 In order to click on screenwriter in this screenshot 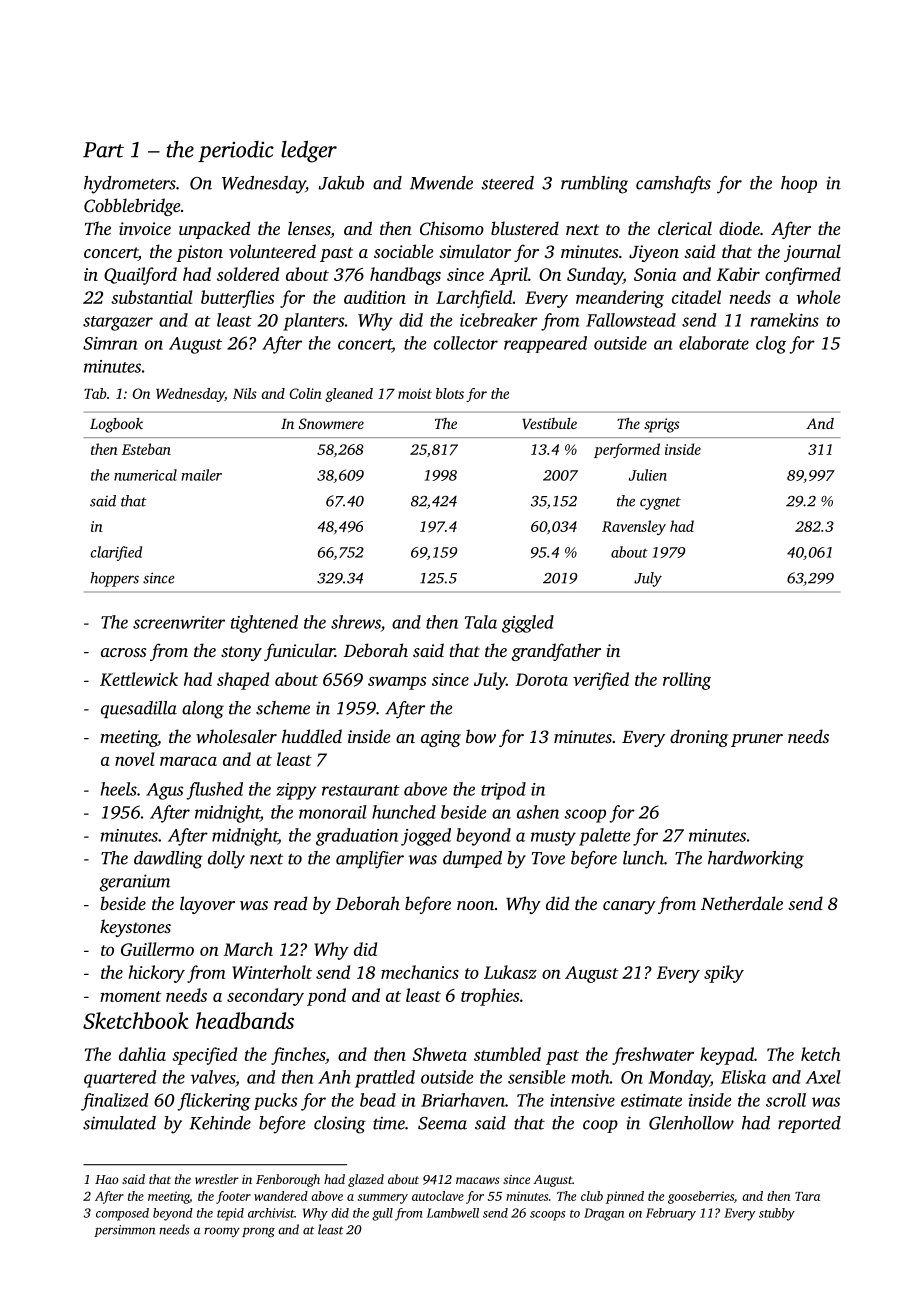, I will do `click(179, 622)`.
